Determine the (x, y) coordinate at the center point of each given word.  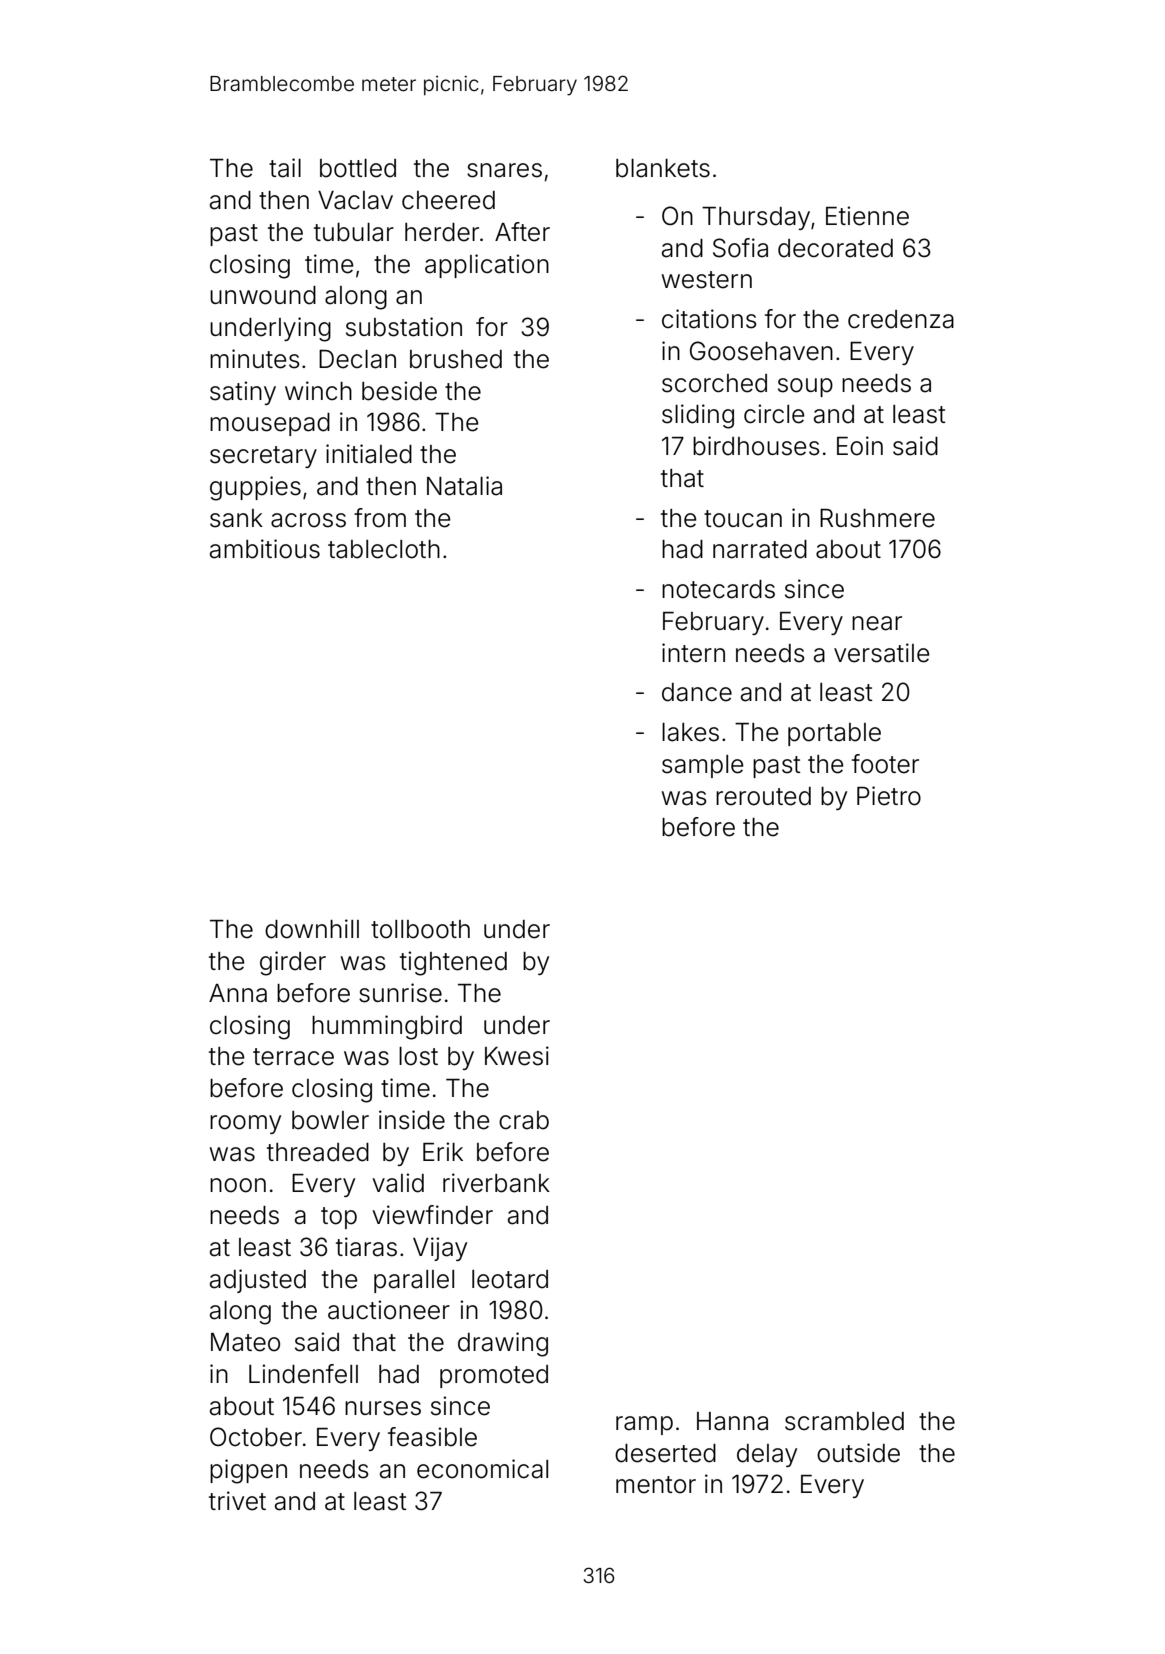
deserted (665, 1453)
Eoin (860, 446)
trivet (237, 1501)
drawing (503, 1344)
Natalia (464, 486)
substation (404, 327)
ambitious (265, 549)
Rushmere (877, 518)
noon (238, 1185)
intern (693, 653)
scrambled (844, 1421)
